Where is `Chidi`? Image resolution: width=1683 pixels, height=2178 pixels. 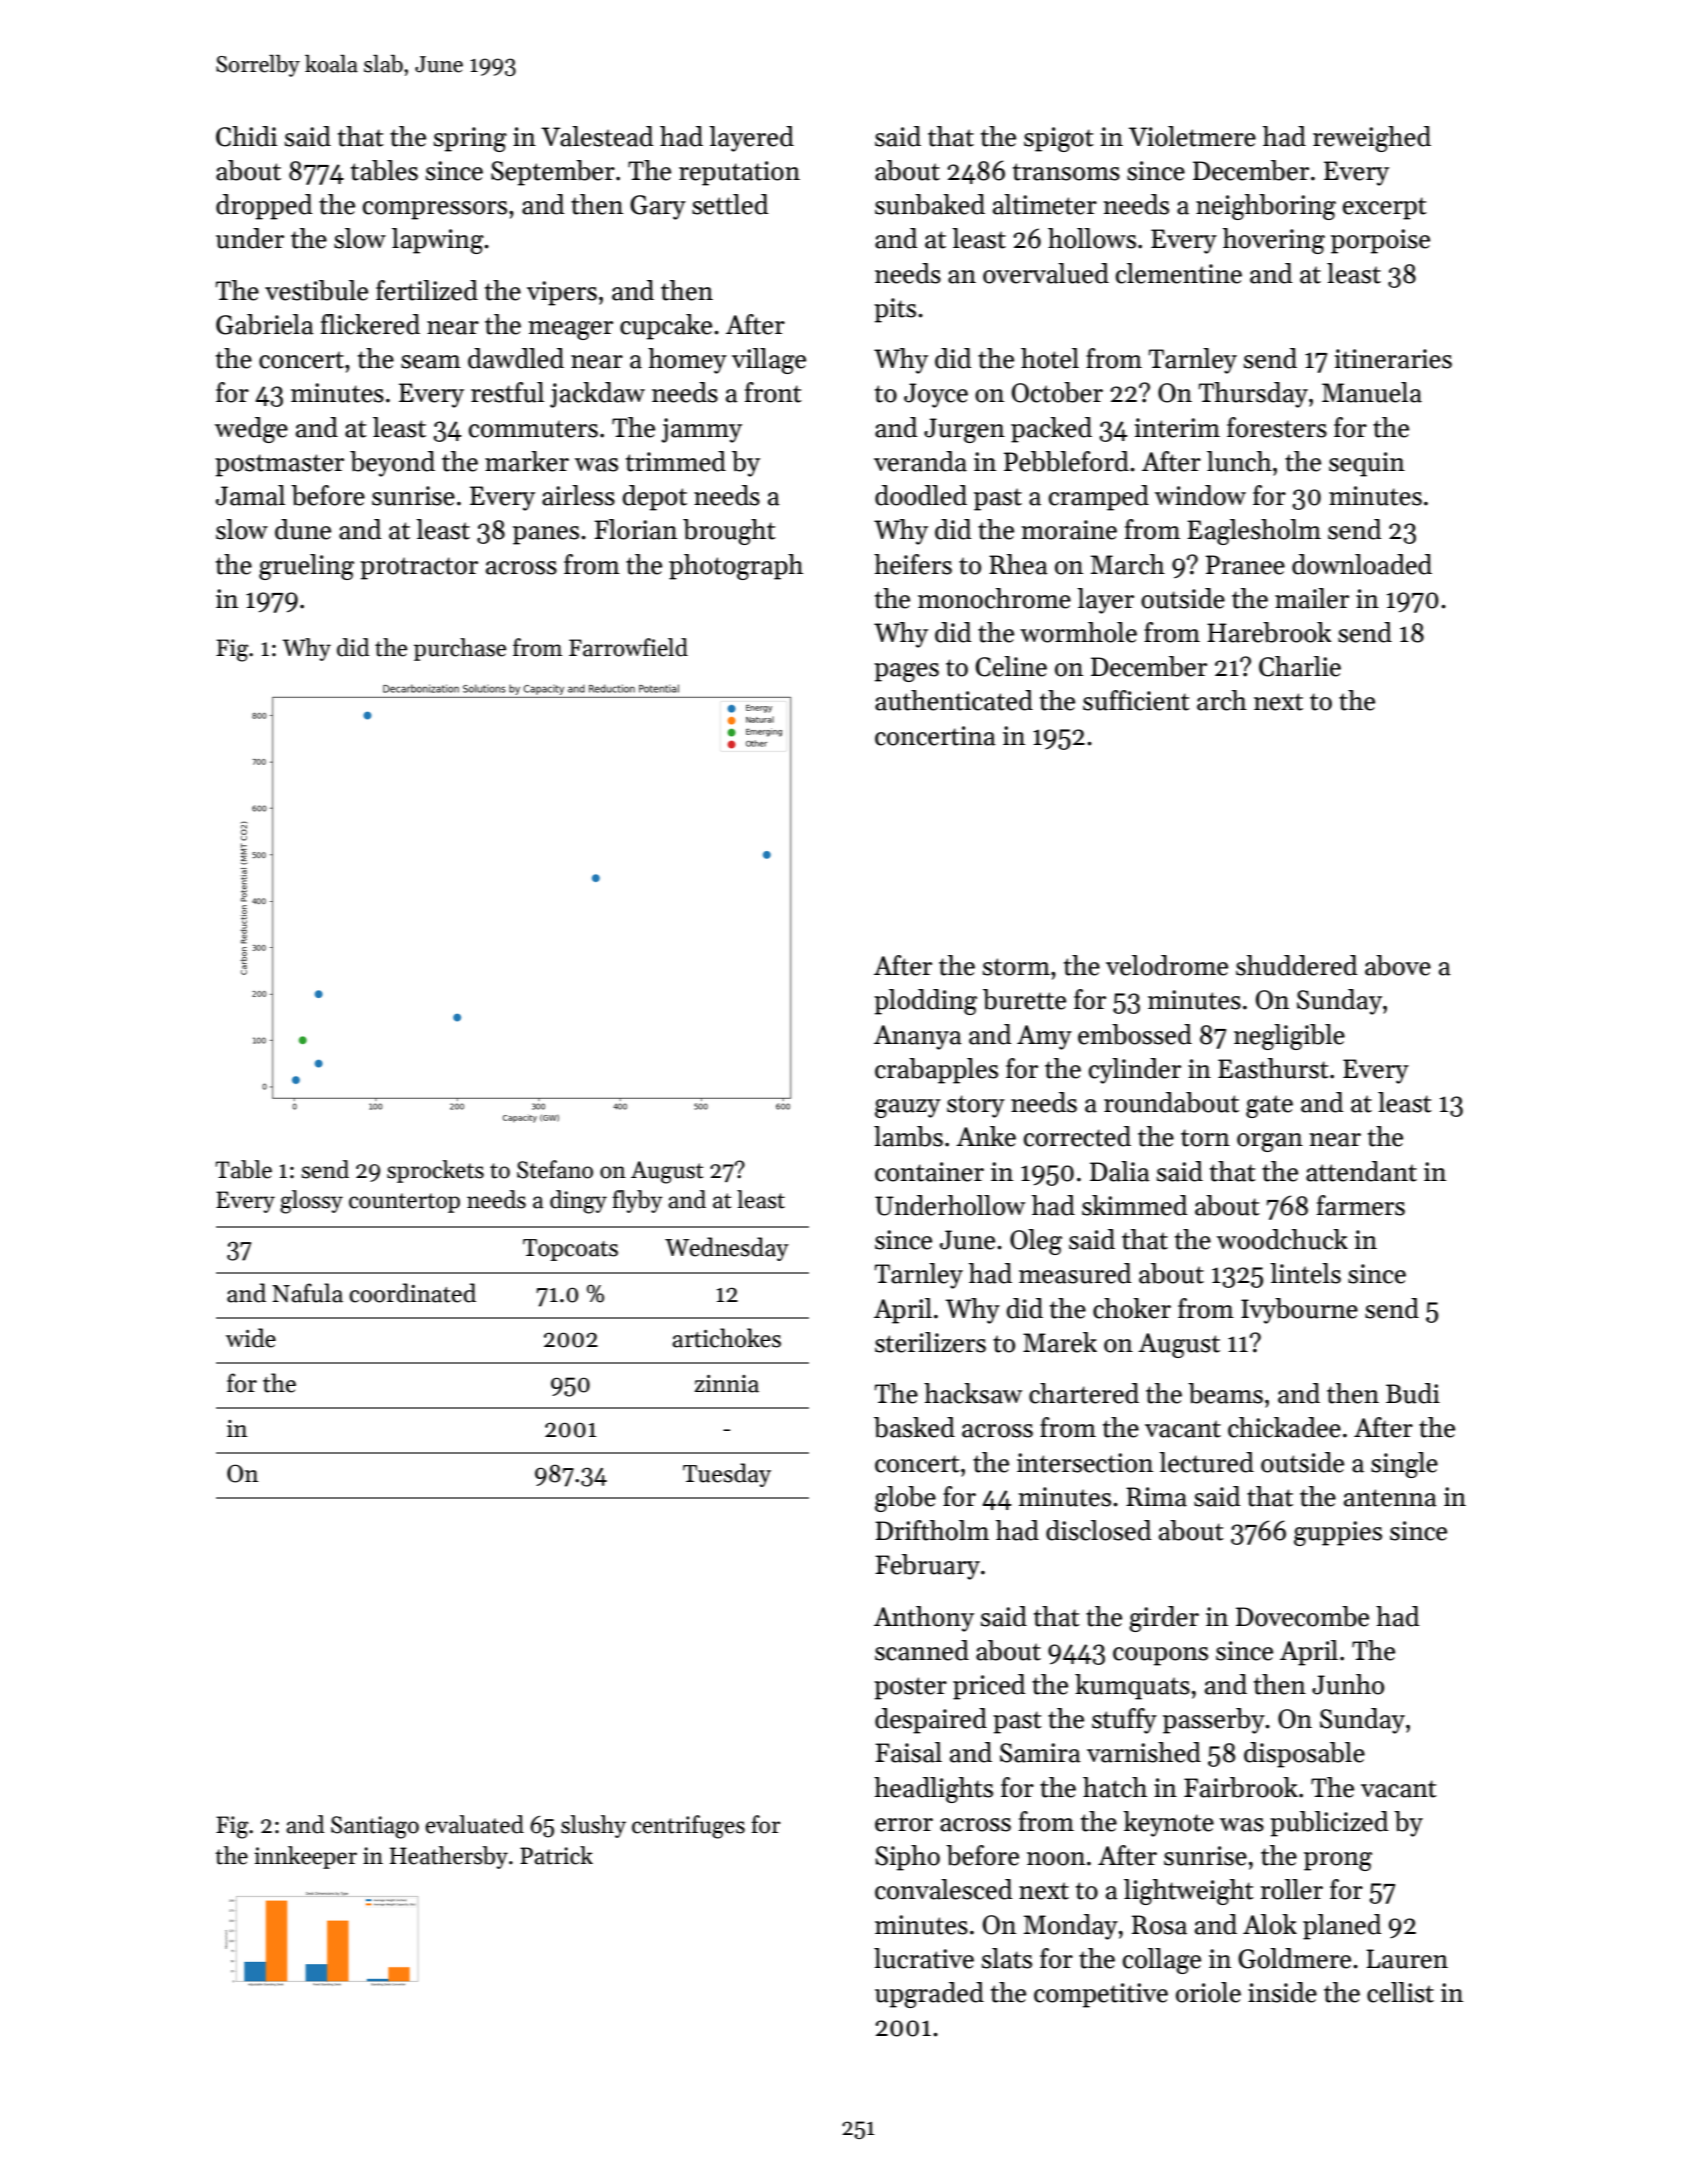 Chidi is located at coordinates (246, 136).
